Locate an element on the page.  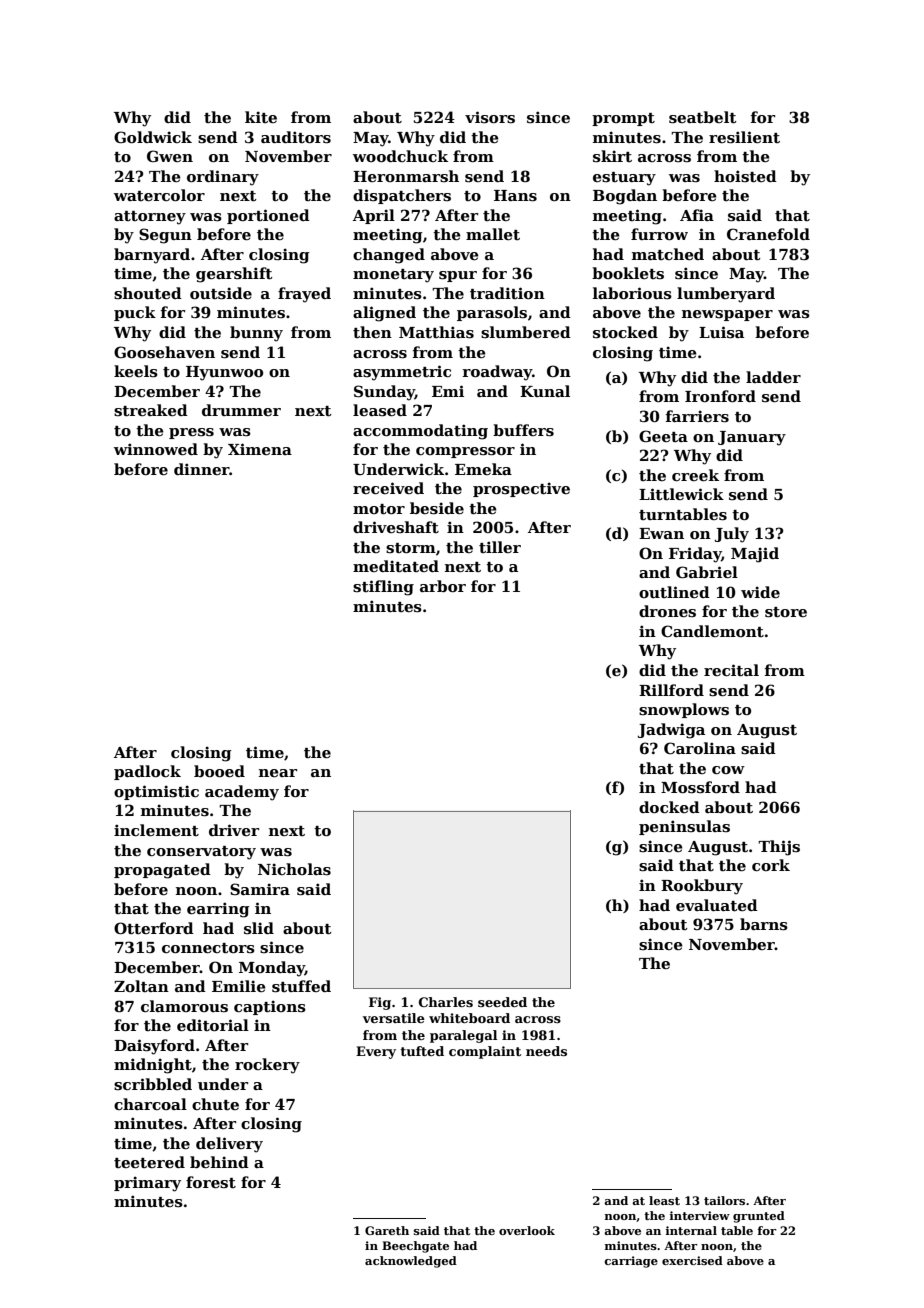
resilient is located at coordinates (744, 137).
